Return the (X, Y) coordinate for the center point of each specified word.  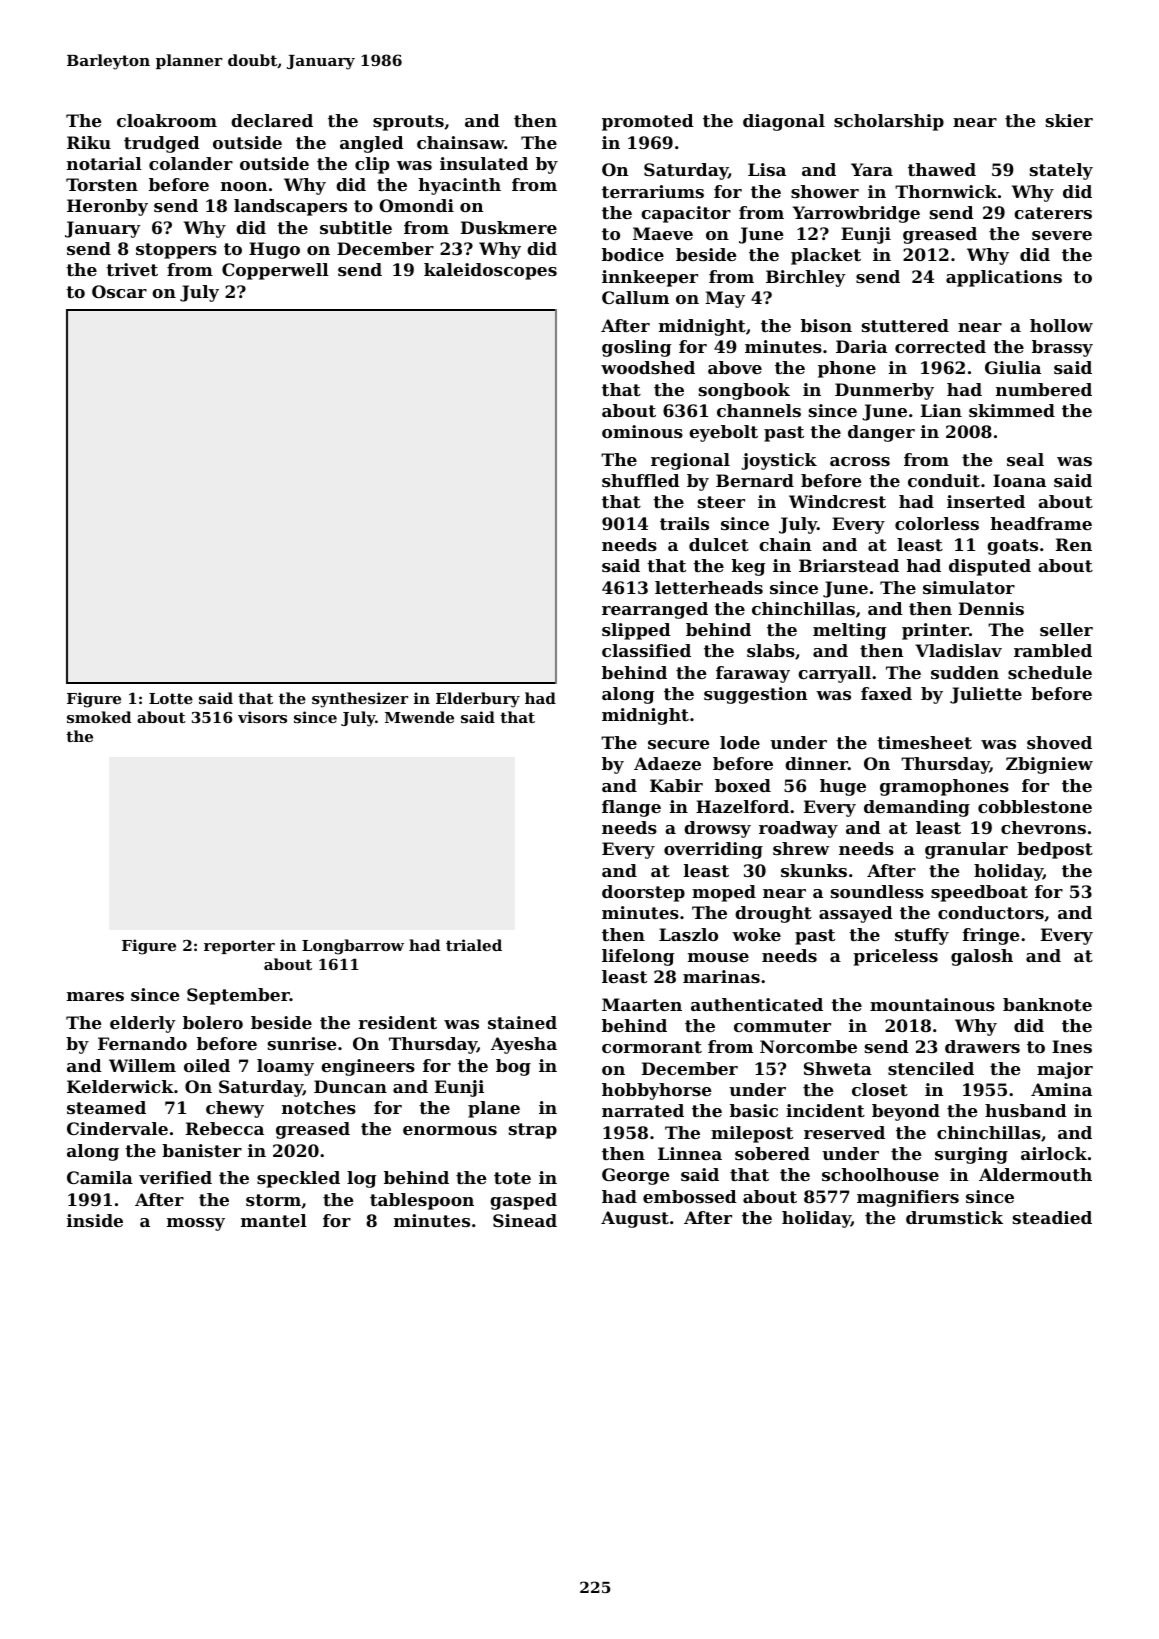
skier (1069, 120)
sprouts (408, 123)
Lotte (171, 698)
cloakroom (167, 120)
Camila (100, 1177)
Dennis (991, 608)
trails (684, 523)
